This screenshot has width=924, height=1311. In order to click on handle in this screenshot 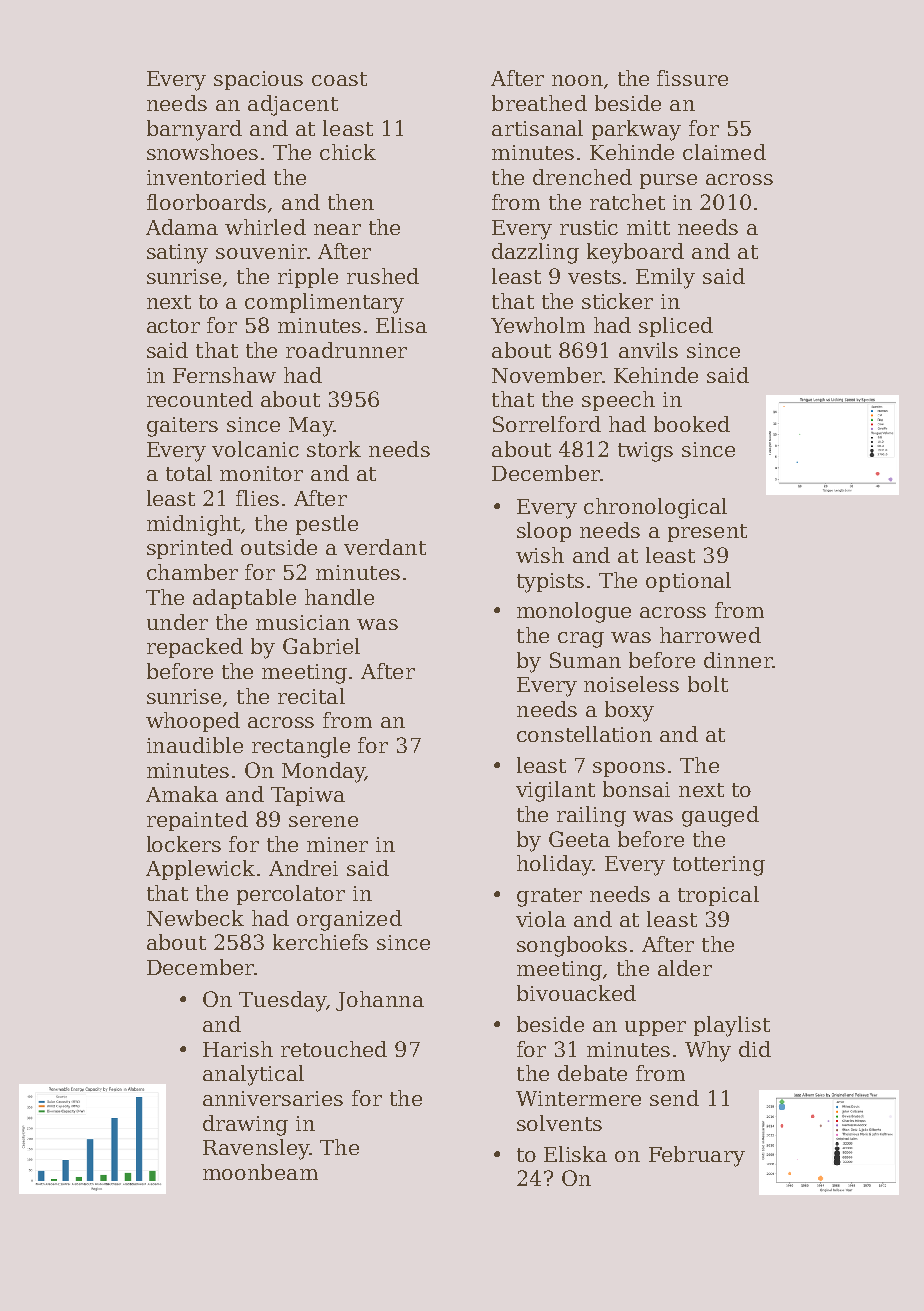, I will do `click(339, 597)`.
